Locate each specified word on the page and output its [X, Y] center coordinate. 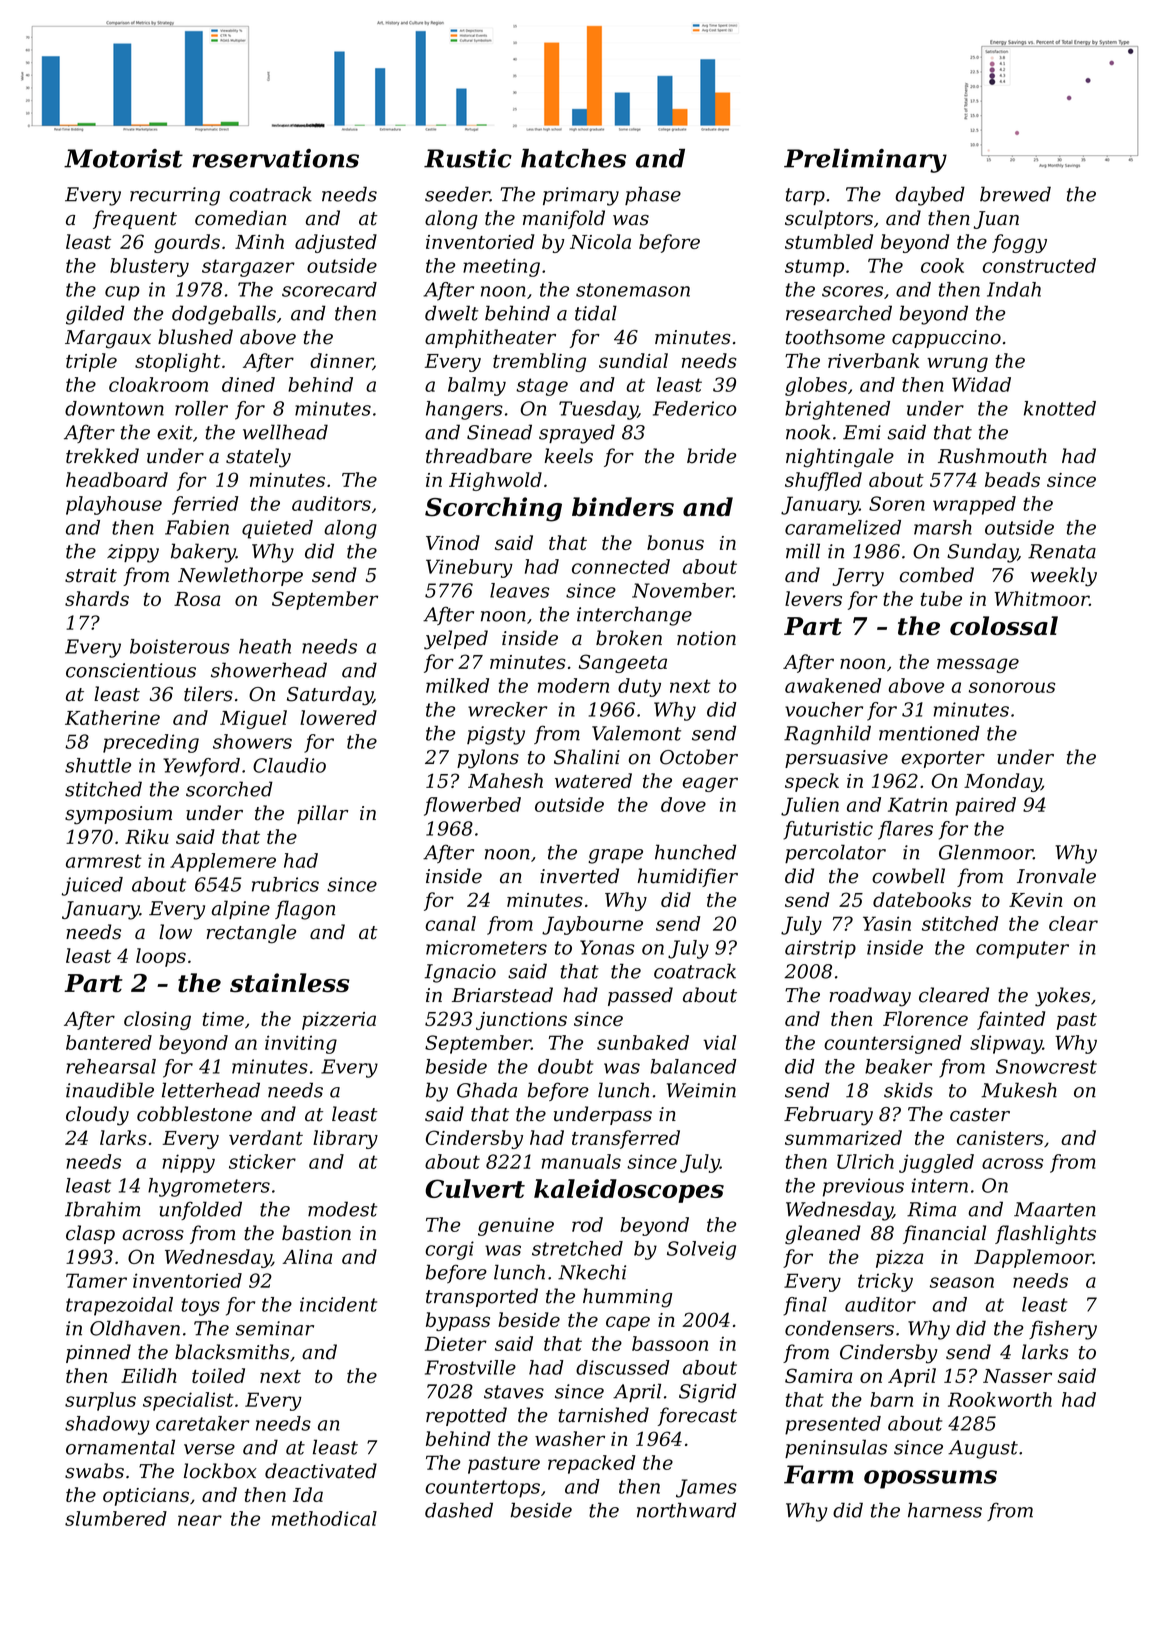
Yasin [887, 923]
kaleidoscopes [629, 1191]
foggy [1019, 243]
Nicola [600, 241]
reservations [275, 158]
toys [201, 1307]
